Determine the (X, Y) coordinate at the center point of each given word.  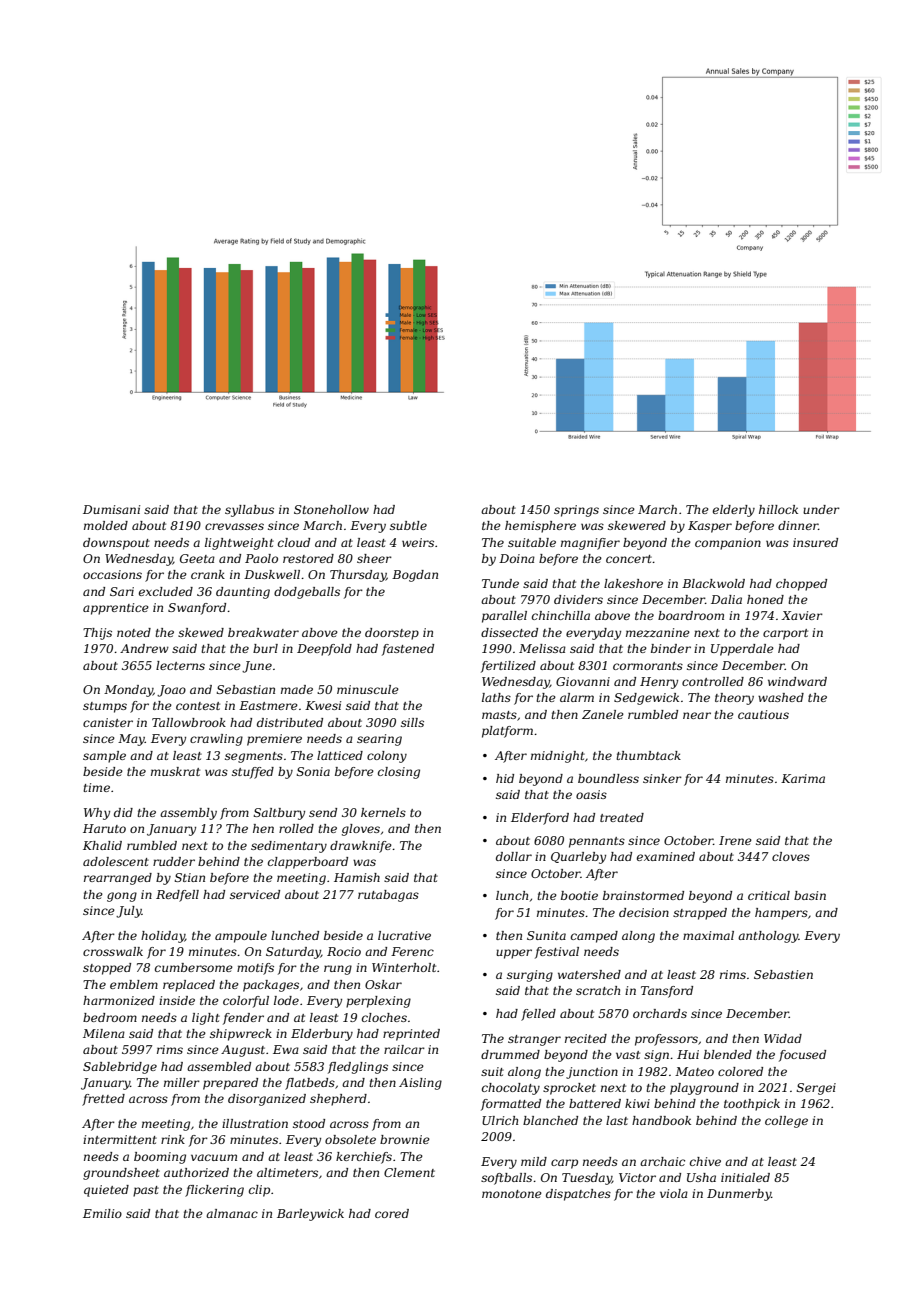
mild (534, 1161)
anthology (768, 937)
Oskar (383, 984)
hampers (781, 914)
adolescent (116, 861)
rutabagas (388, 896)
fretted (103, 1100)
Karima (803, 778)
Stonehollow (331, 509)
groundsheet (121, 1174)
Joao (171, 691)
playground (704, 1089)
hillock (778, 509)
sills (412, 722)
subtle (408, 525)
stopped (107, 969)
